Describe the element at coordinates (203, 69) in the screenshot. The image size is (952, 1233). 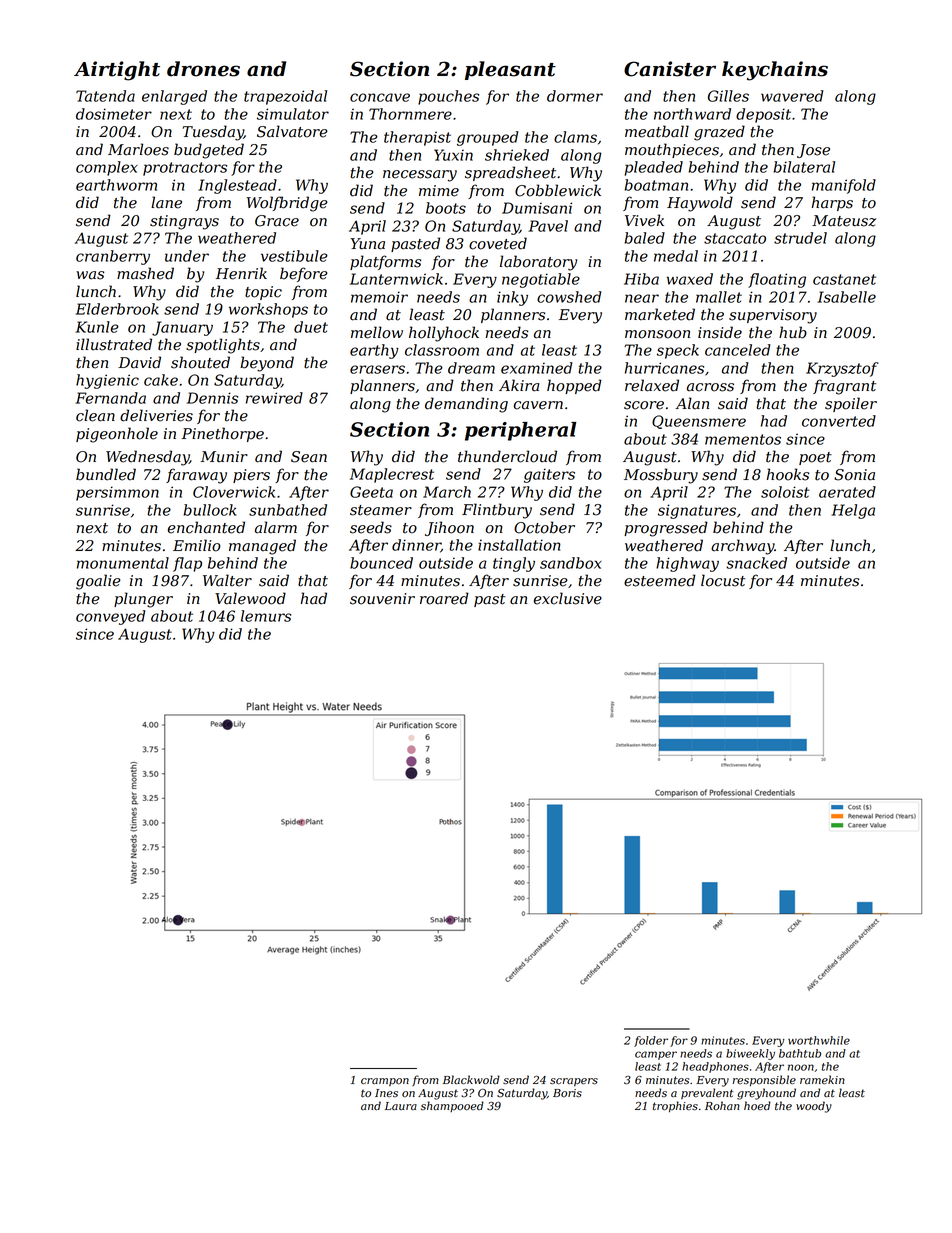
I see `drones` at that location.
